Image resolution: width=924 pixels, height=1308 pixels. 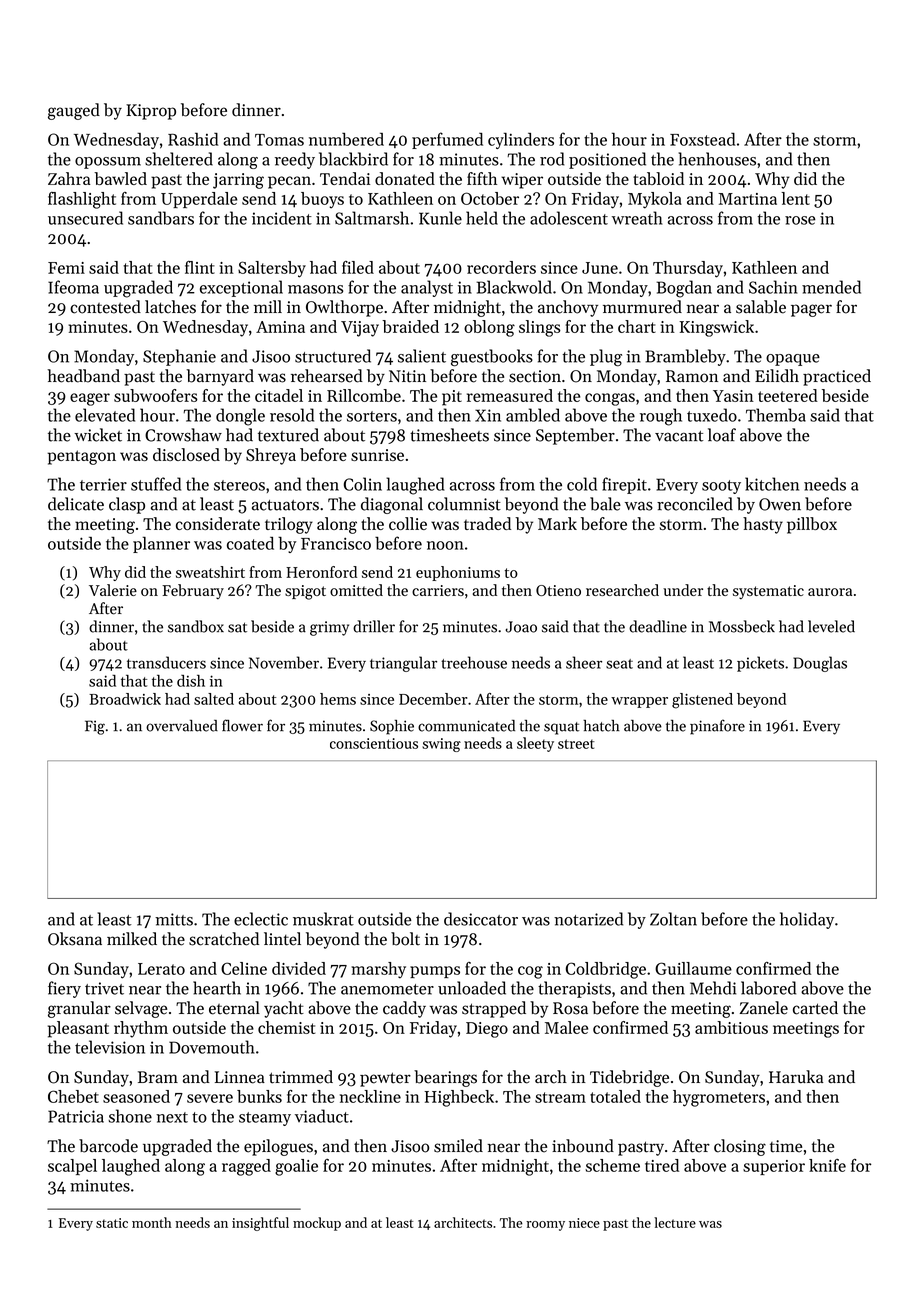 I want to click on carted, so click(x=815, y=1008).
